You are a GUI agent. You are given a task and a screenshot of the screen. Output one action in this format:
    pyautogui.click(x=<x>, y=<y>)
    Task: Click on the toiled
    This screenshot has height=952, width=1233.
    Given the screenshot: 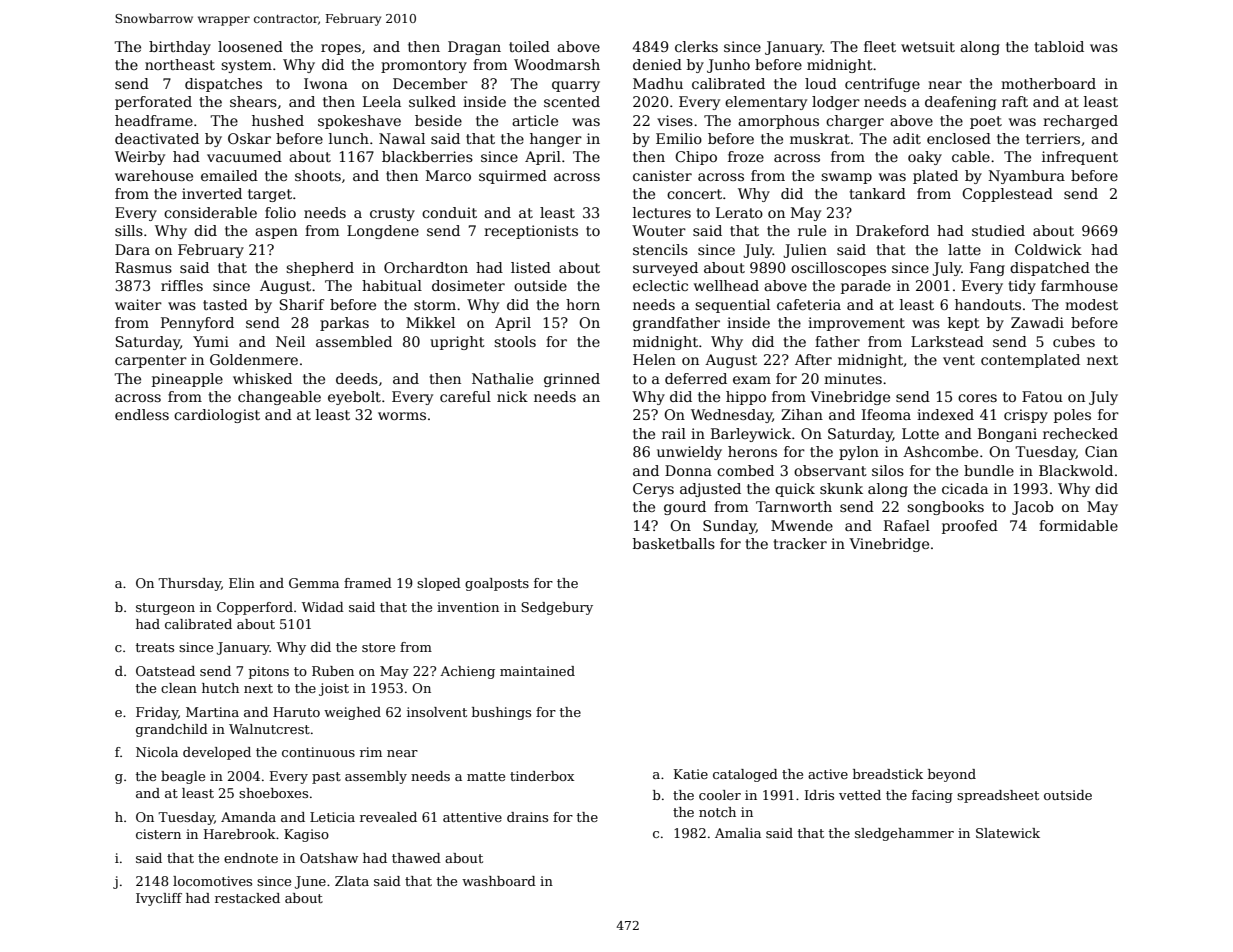 What is the action you would take?
    pyautogui.click(x=529, y=46)
